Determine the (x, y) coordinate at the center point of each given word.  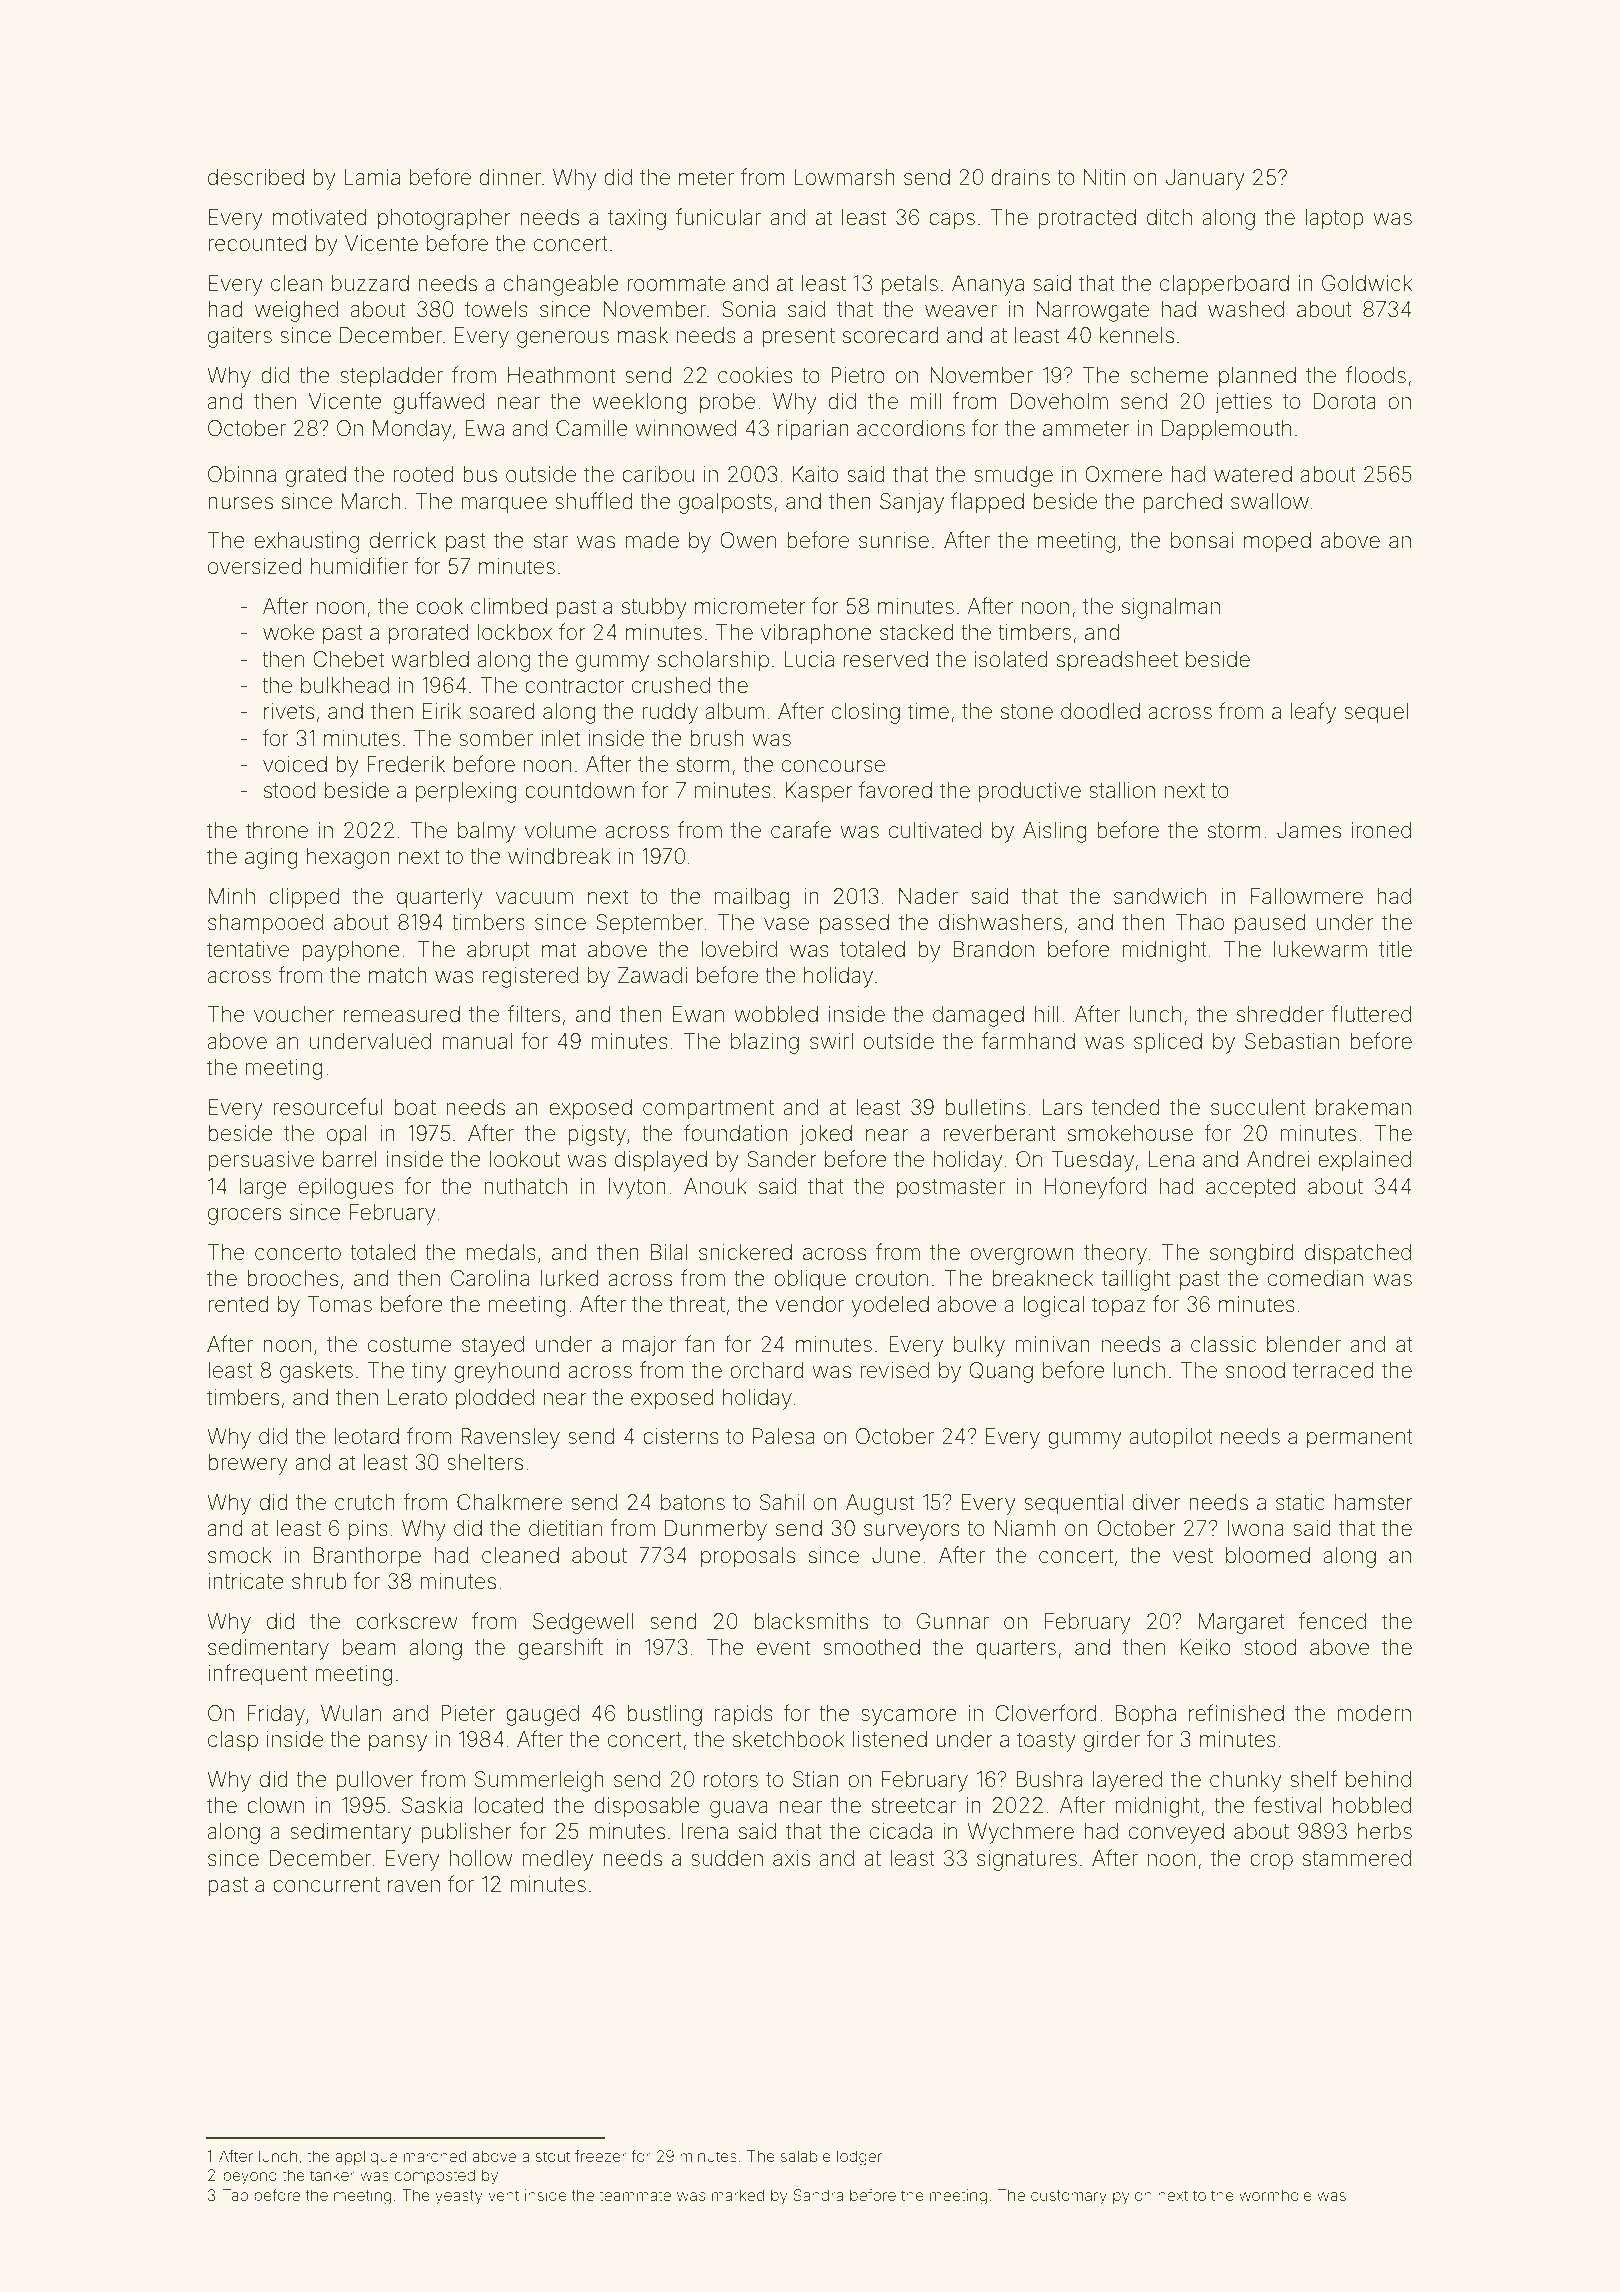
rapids (744, 1715)
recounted (257, 243)
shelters (485, 1462)
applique (366, 2157)
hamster (1374, 1502)
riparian (813, 430)
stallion (1122, 790)
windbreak (559, 856)
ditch (1169, 217)
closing (866, 713)
